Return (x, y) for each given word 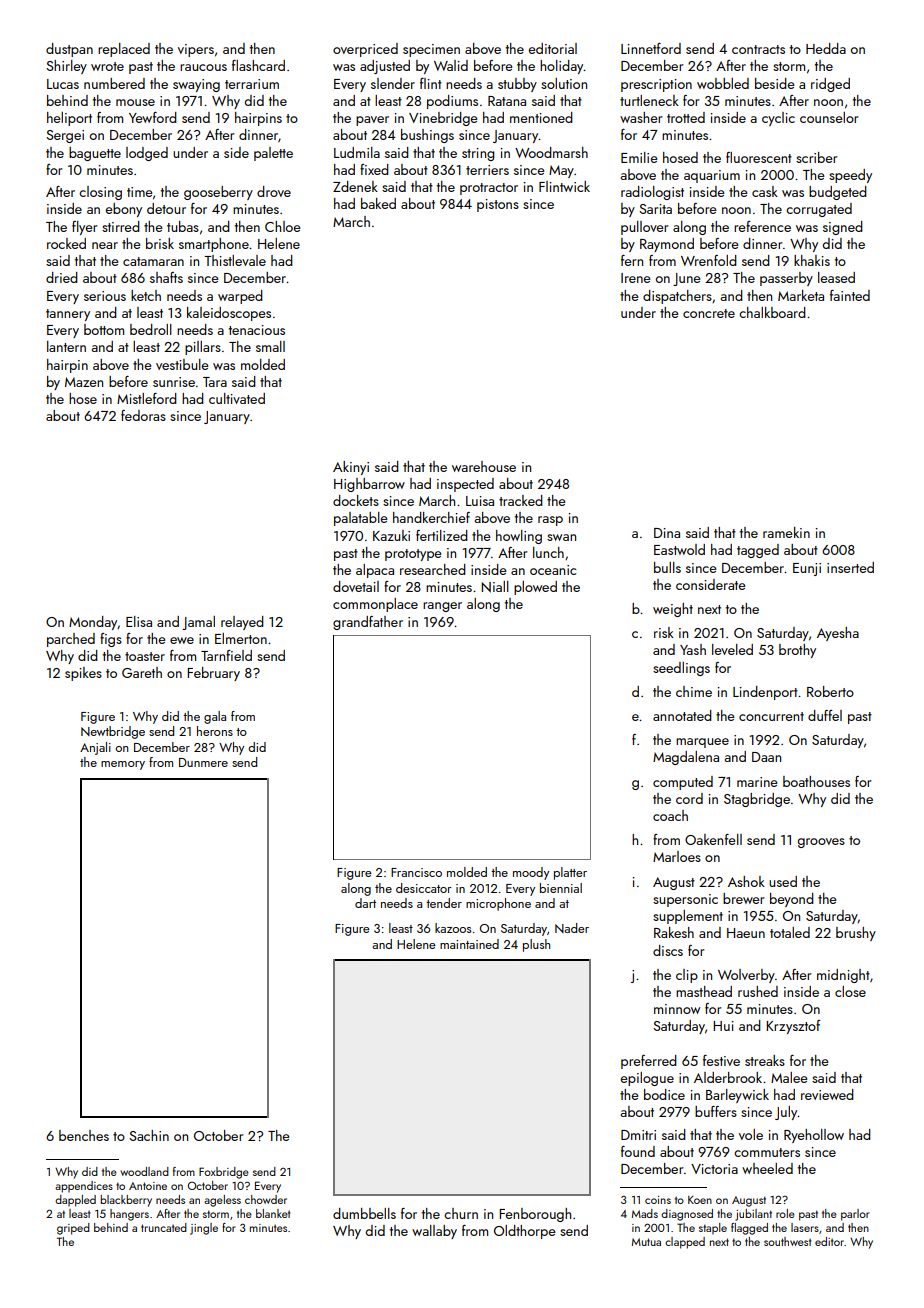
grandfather (368, 623)
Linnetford (651, 48)
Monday (93, 623)
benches (84, 1135)
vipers (196, 50)
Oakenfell (713, 839)
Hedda (826, 48)
